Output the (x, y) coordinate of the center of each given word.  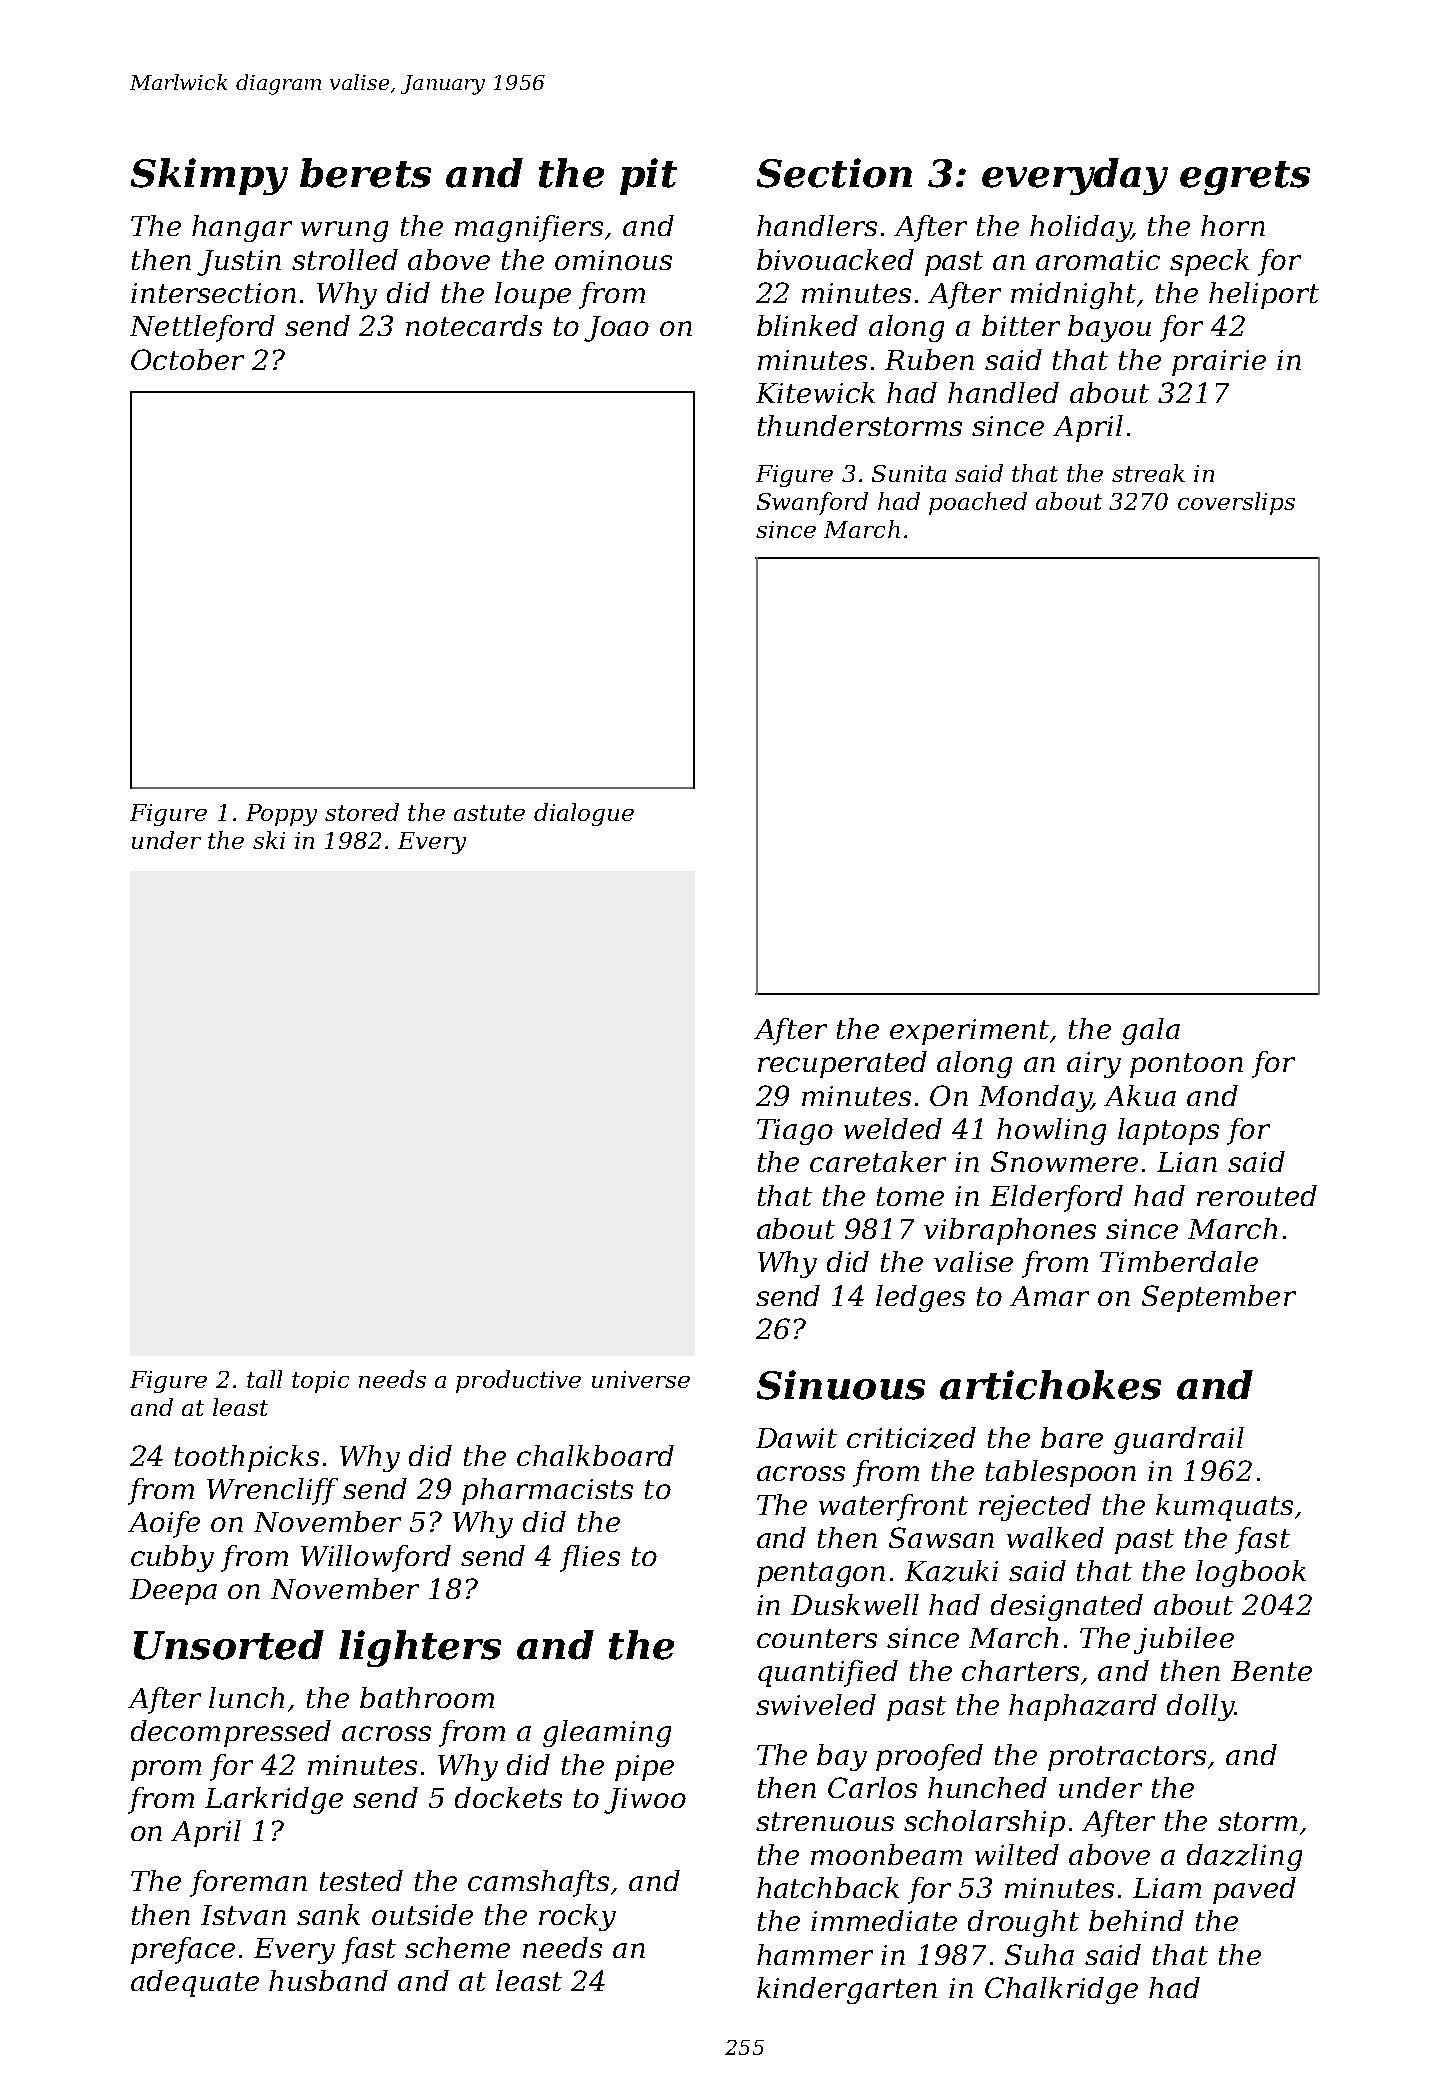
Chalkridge (1061, 1990)
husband (328, 1980)
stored (362, 812)
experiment (969, 1032)
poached (978, 503)
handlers (817, 225)
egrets (1245, 178)
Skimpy (209, 176)
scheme (457, 1947)
